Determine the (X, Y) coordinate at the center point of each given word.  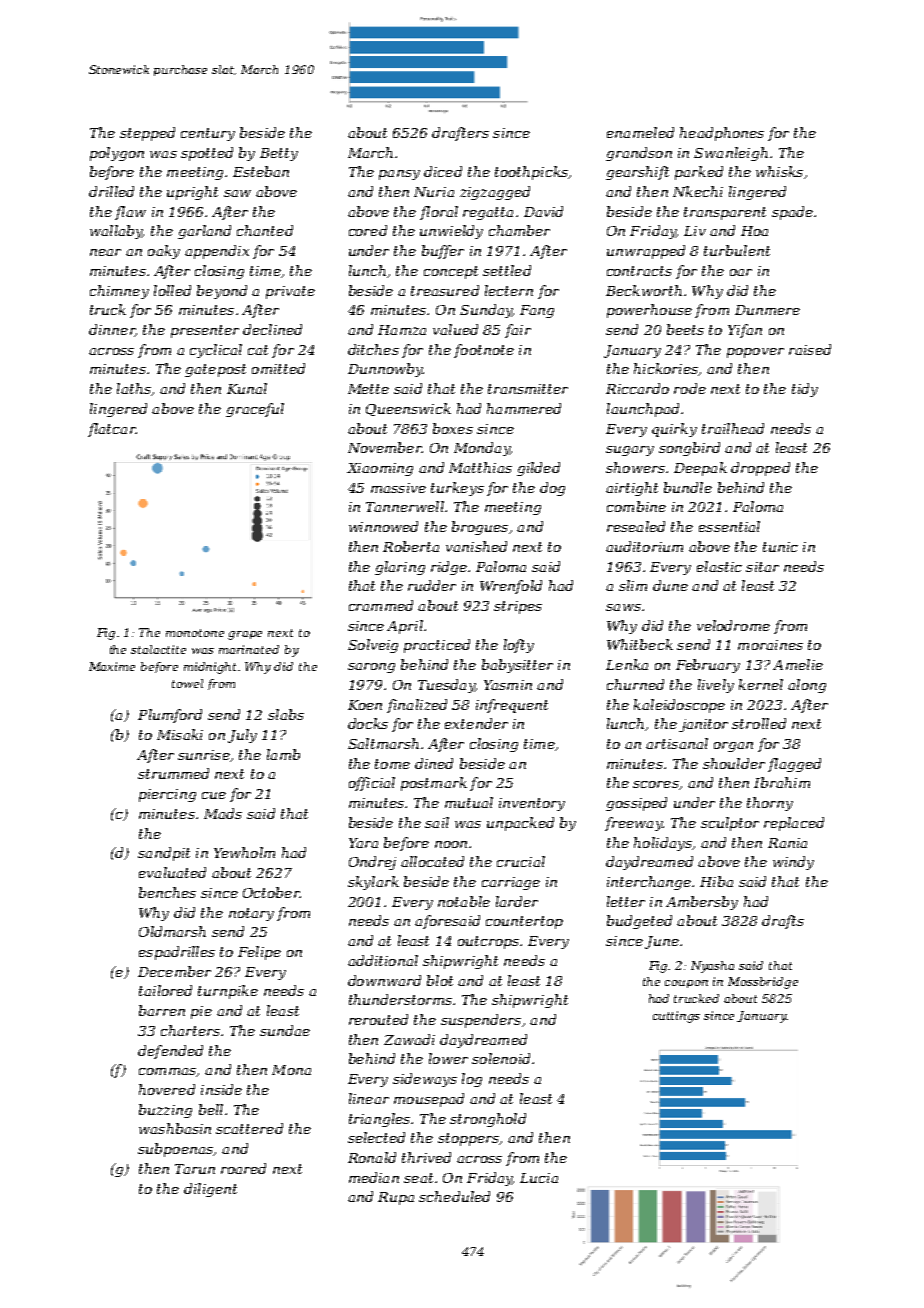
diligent (210, 1190)
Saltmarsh (383, 743)
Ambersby (702, 903)
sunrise (204, 755)
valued (455, 329)
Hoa (754, 231)
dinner (112, 330)
